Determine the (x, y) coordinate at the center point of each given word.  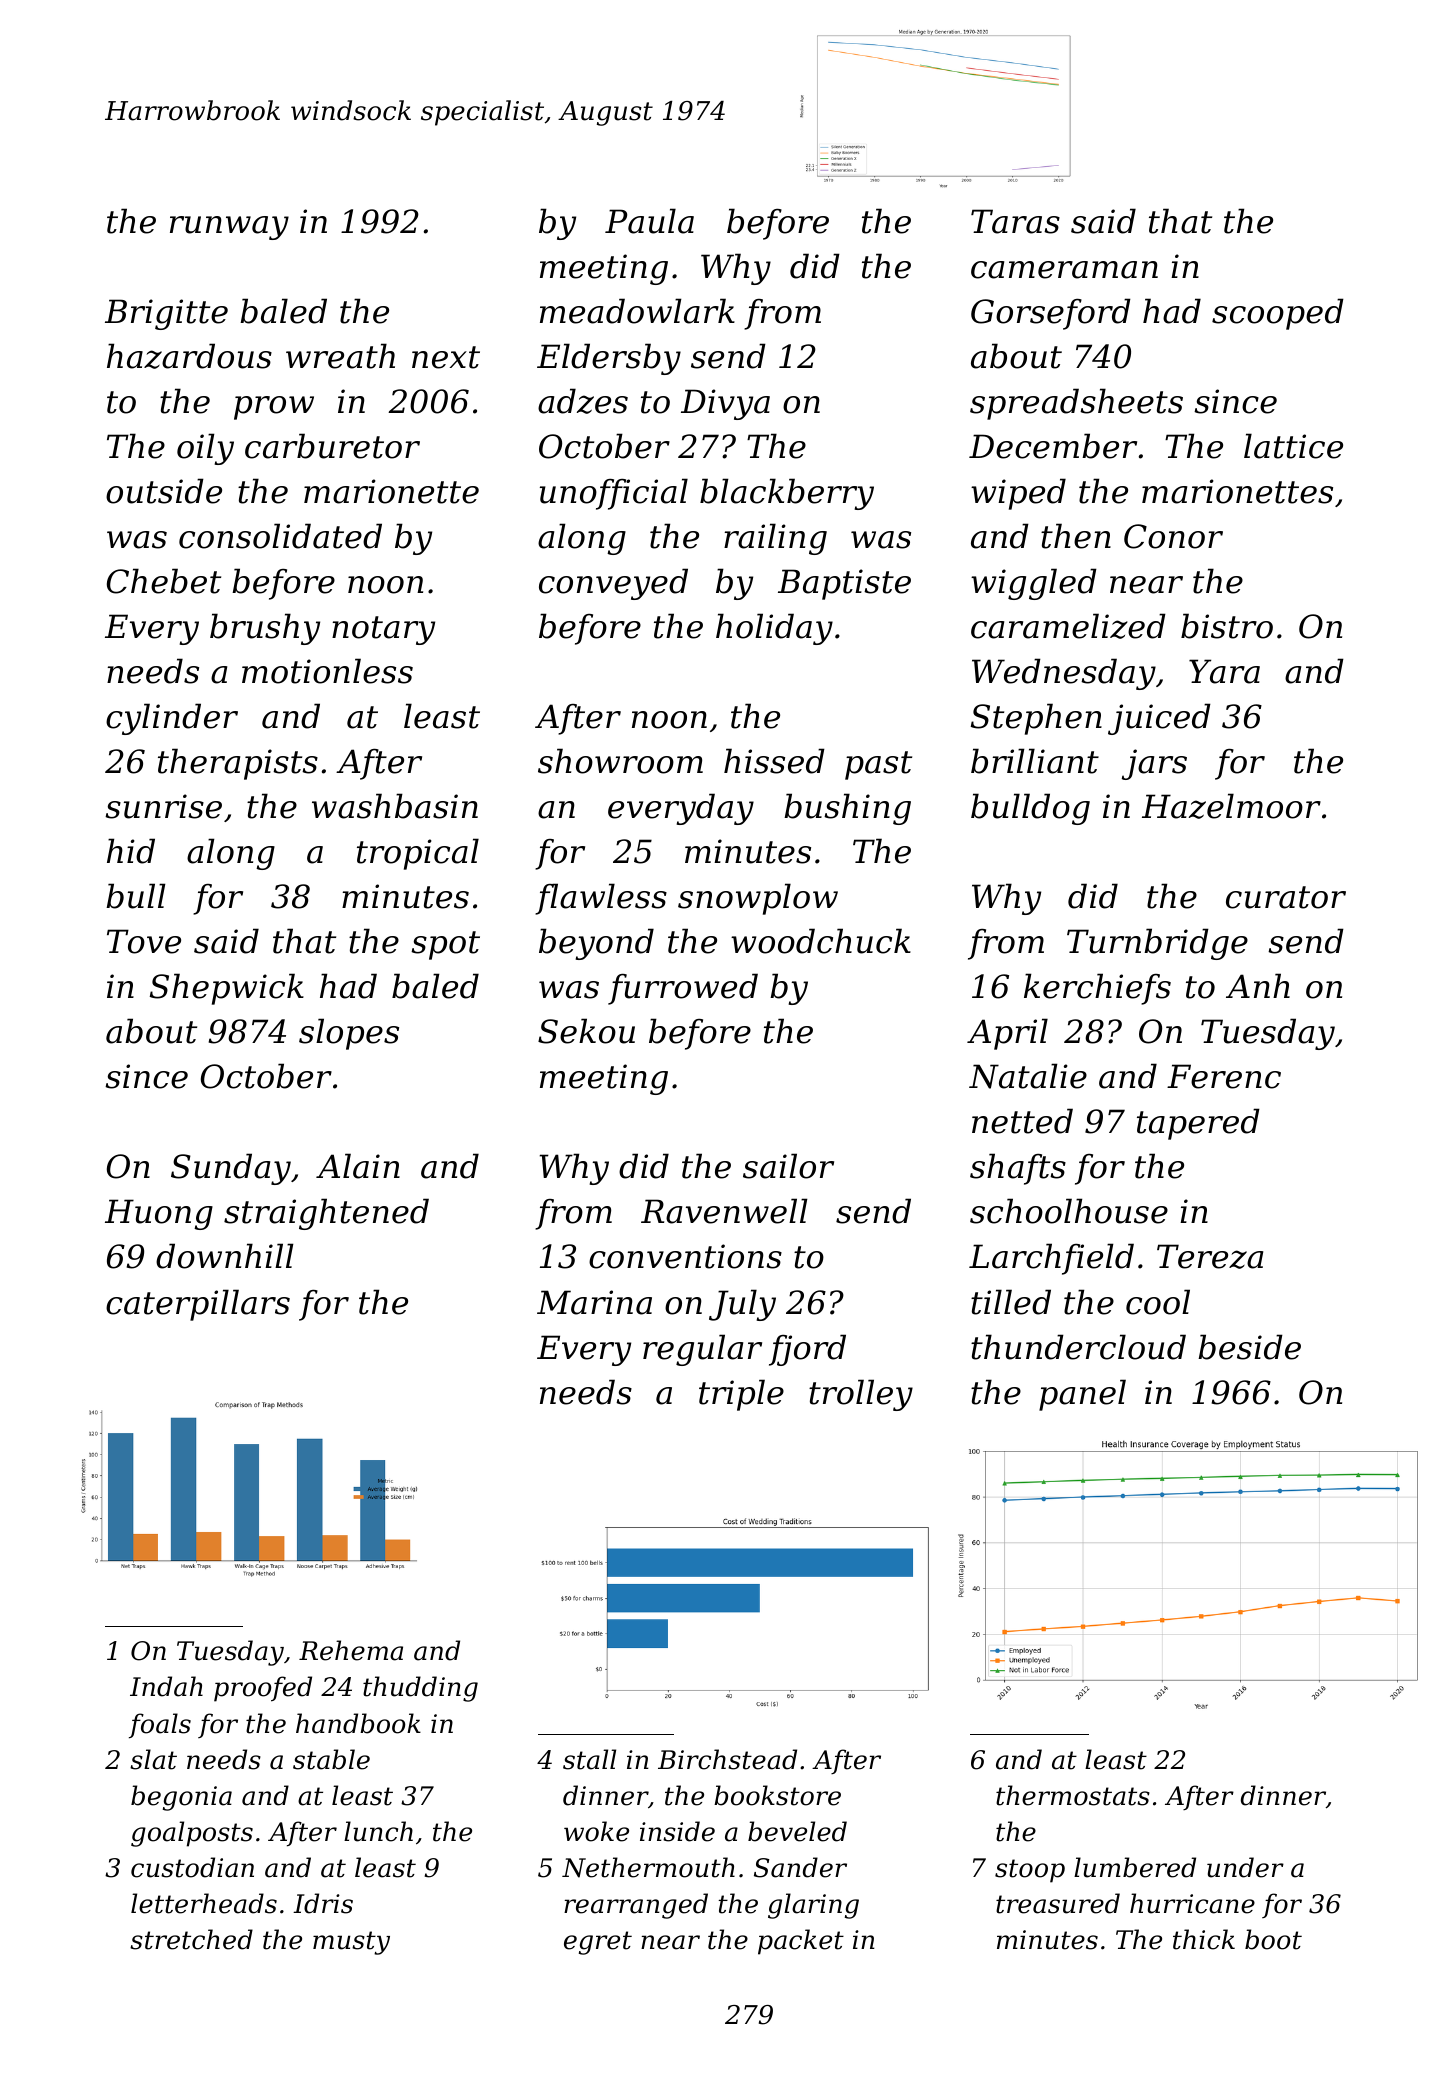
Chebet (164, 581)
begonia (181, 1798)
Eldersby (609, 359)
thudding (420, 1689)
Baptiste (844, 584)
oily (205, 449)
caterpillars (198, 1305)
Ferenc (1224, 1076)
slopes (349, 1034)
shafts (1018, 1169)
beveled (797, 1831)
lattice (1293, 446)
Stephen (1036, 719)
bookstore (777, 1795)
